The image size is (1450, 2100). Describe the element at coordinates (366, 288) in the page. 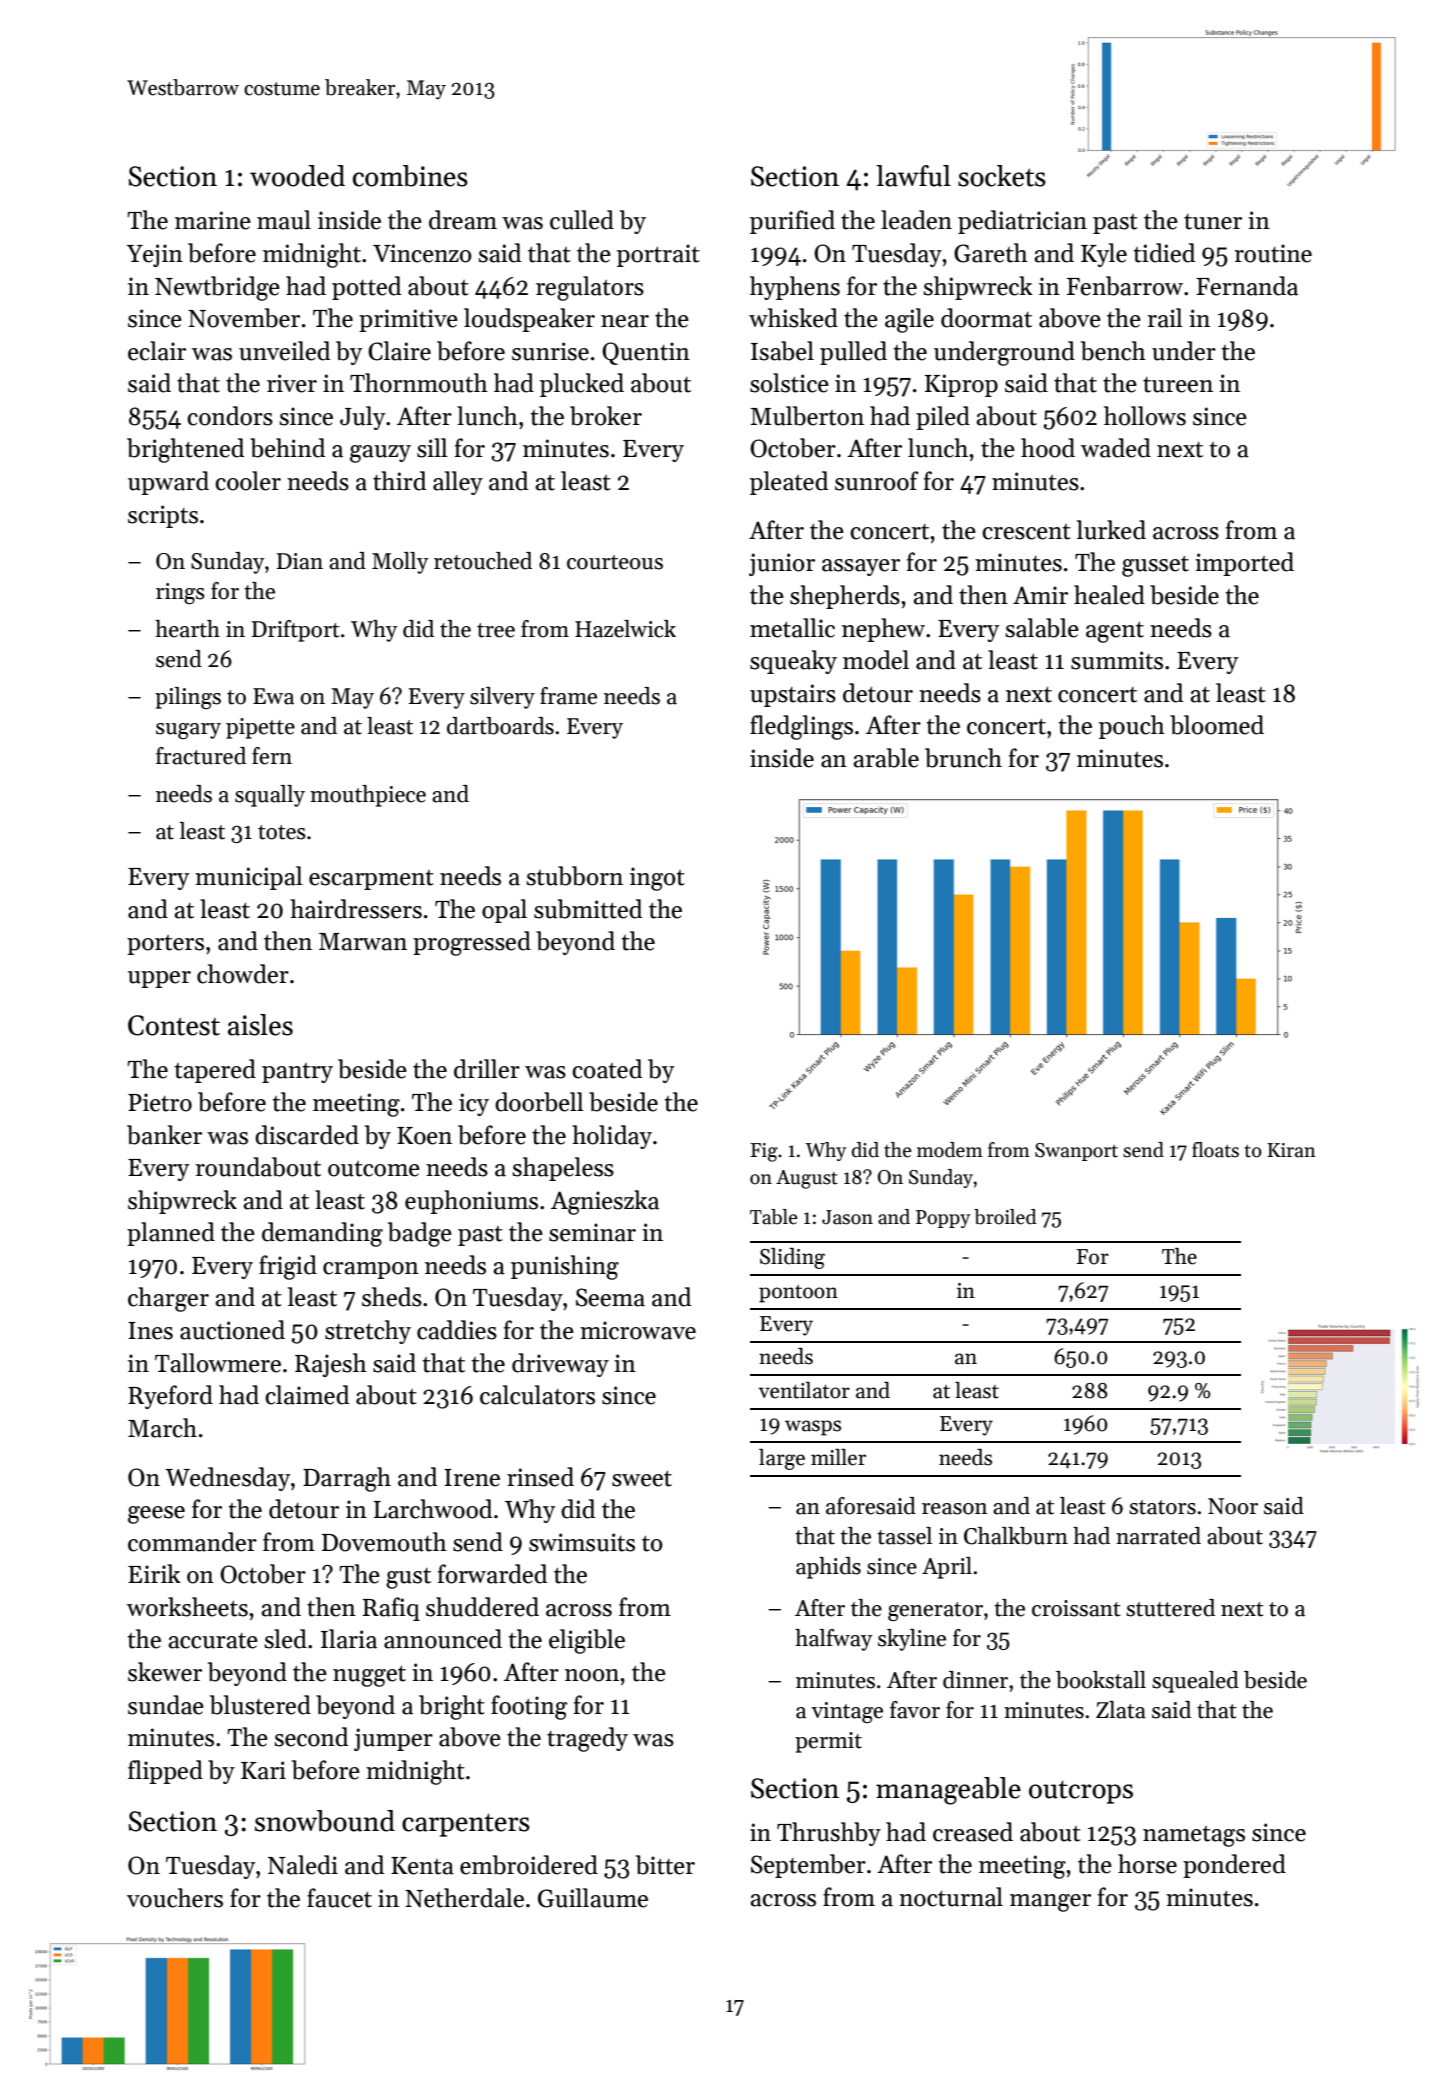

I see `potted` at that location.
